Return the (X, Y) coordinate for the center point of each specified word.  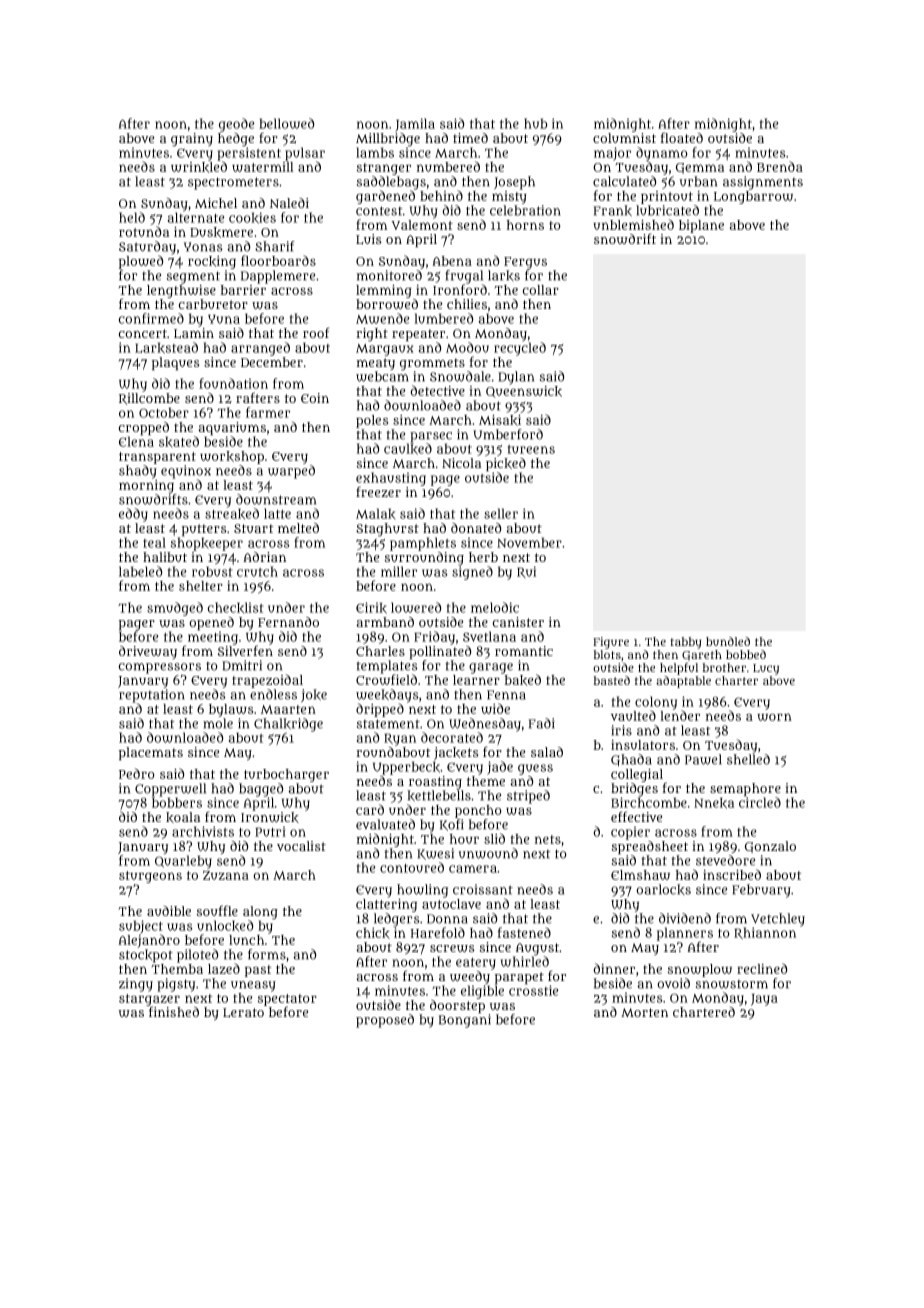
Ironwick (270, 817)
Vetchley (778, 920)
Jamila (415, 125)
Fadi (542, 723)
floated (682, 137)
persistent (249, 154)
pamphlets (423, 544)
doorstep (457, 1006)
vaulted (633, 715)
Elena (136, 441)
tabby (685, 643)
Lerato (243, 1013)
